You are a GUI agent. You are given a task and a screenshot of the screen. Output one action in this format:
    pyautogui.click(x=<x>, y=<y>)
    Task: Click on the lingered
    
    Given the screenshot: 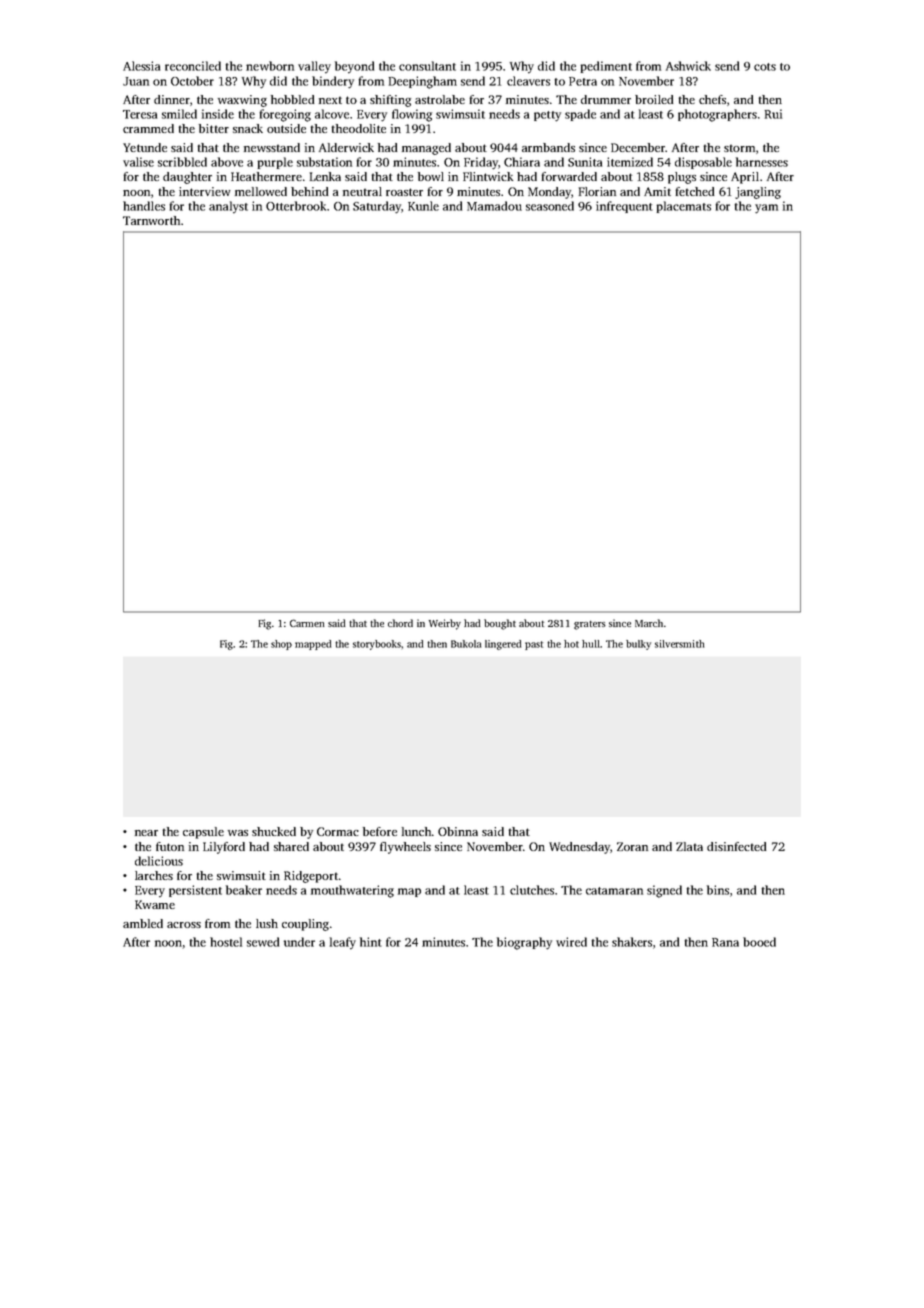 What is the action you would take?
    pyautogui.click(x=503, y=645)
